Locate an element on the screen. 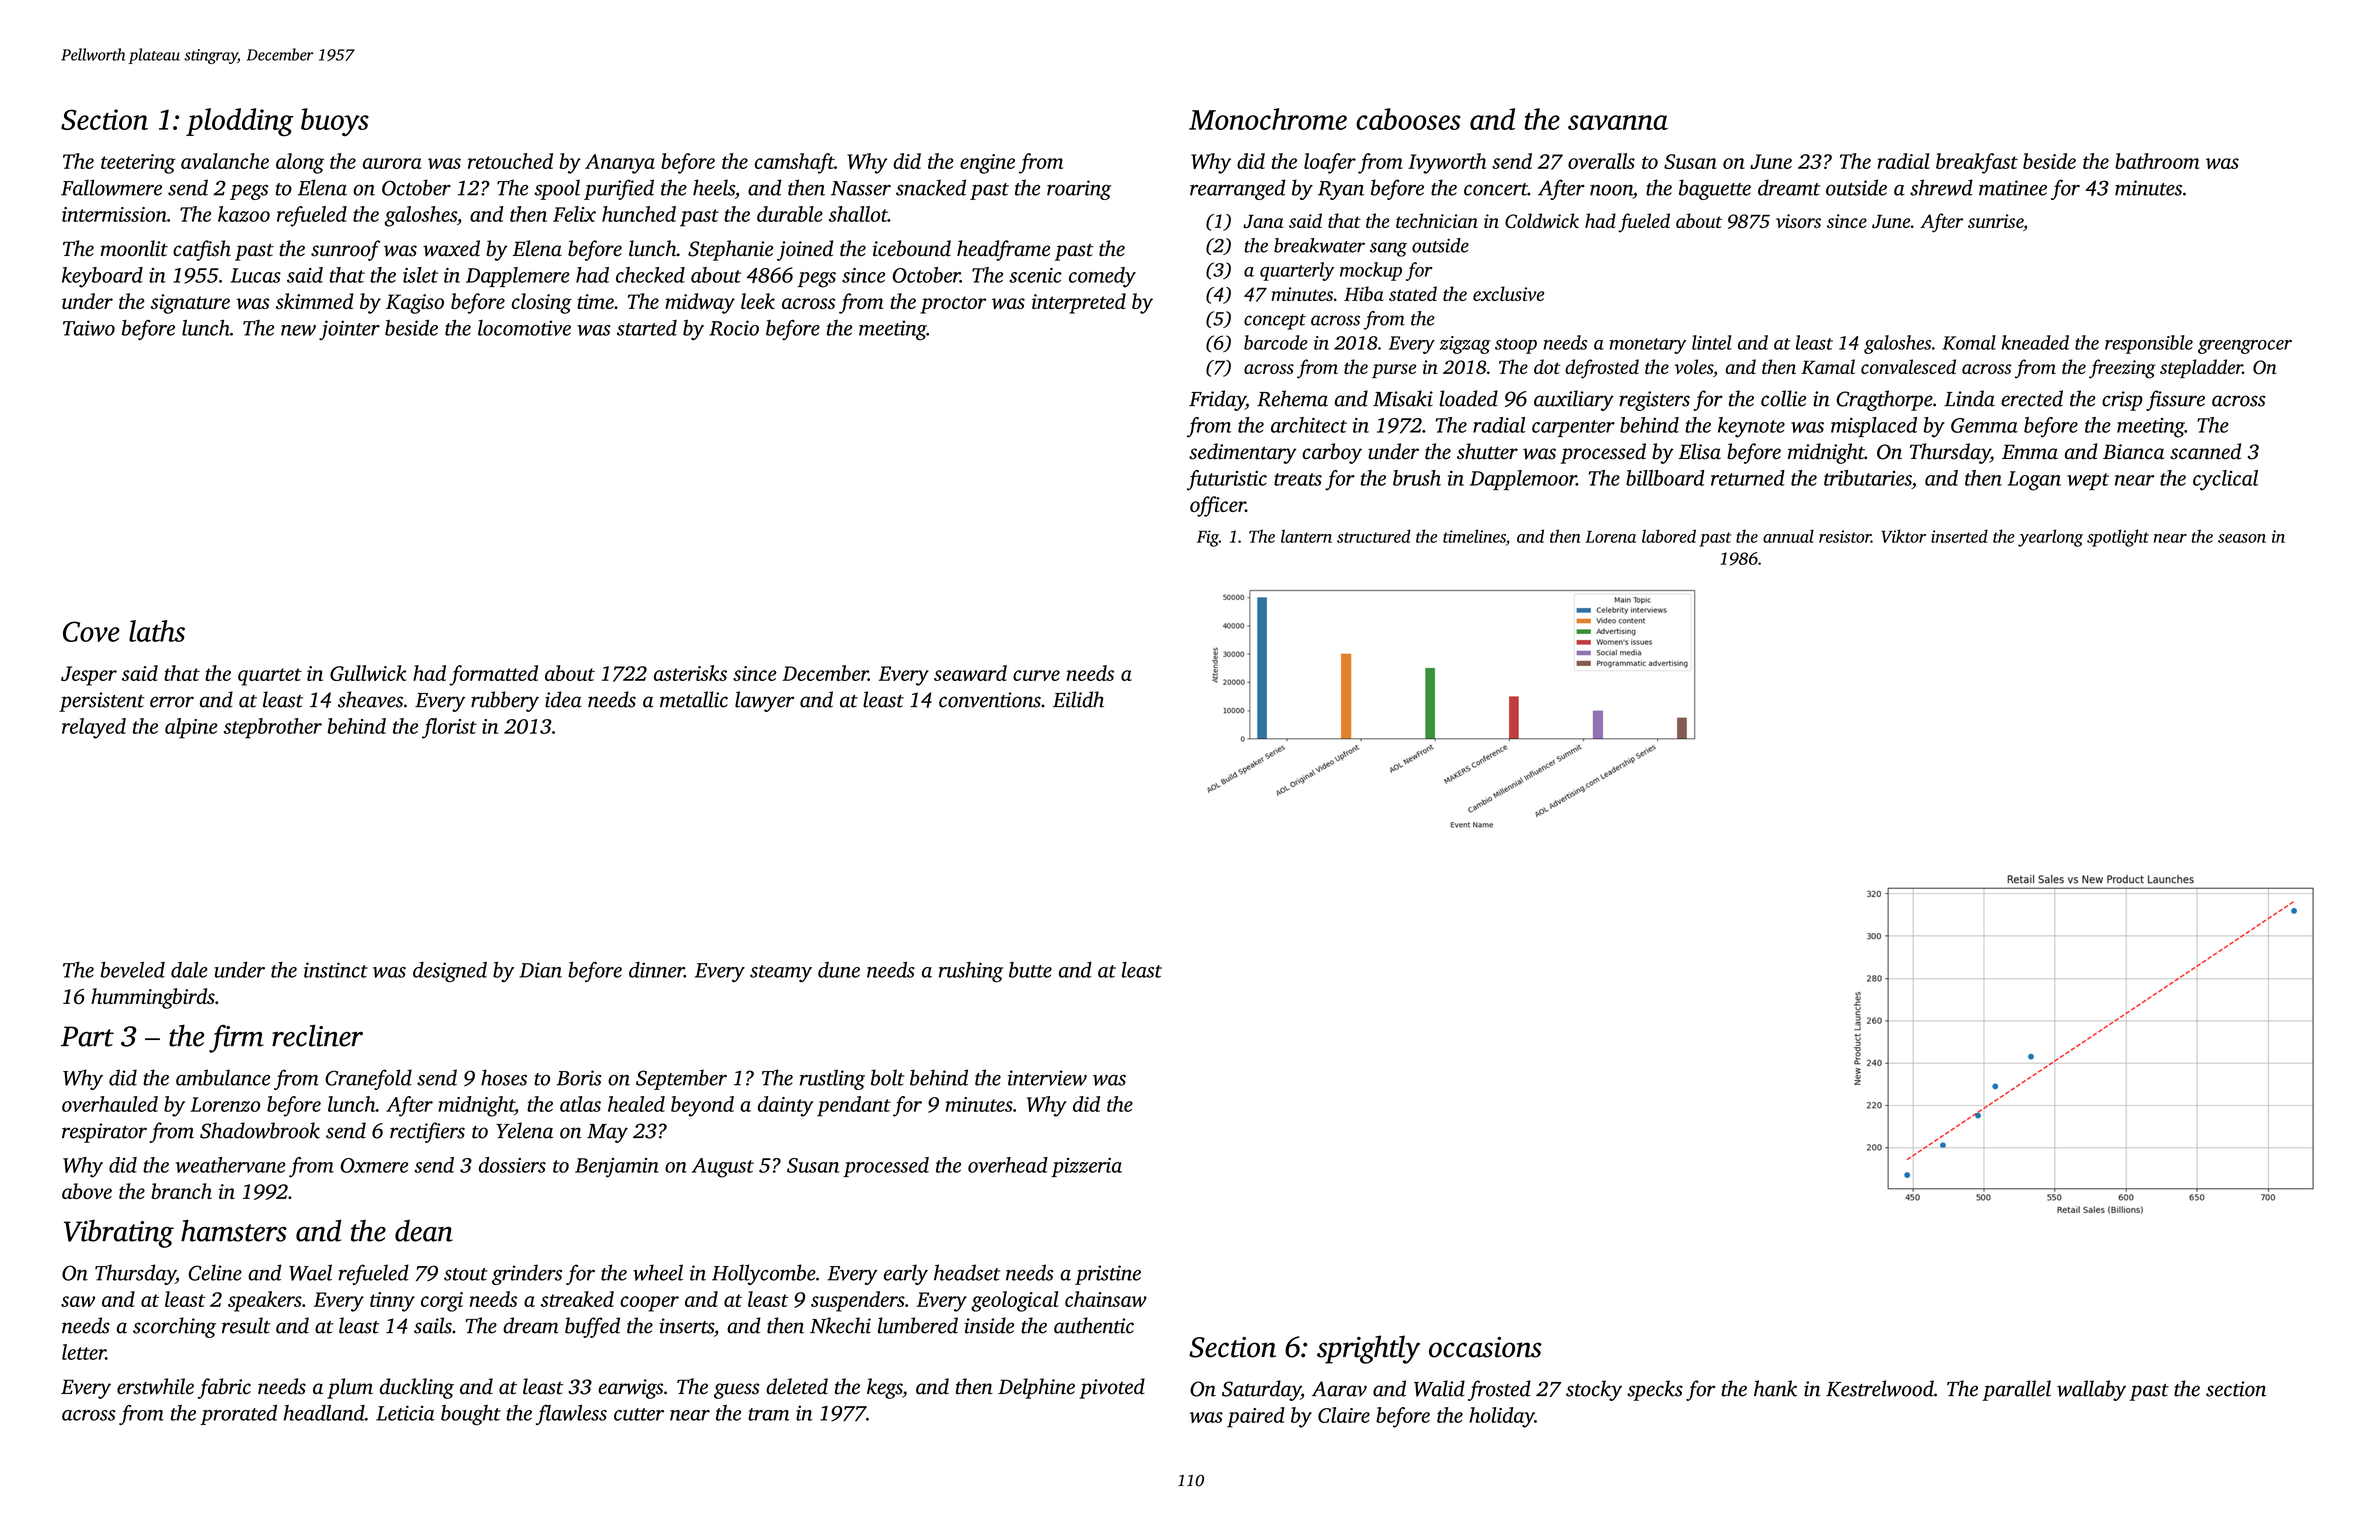 This screenshot has width=2354, height=1523. greengrocer is located at coordinates (2245, 347).
